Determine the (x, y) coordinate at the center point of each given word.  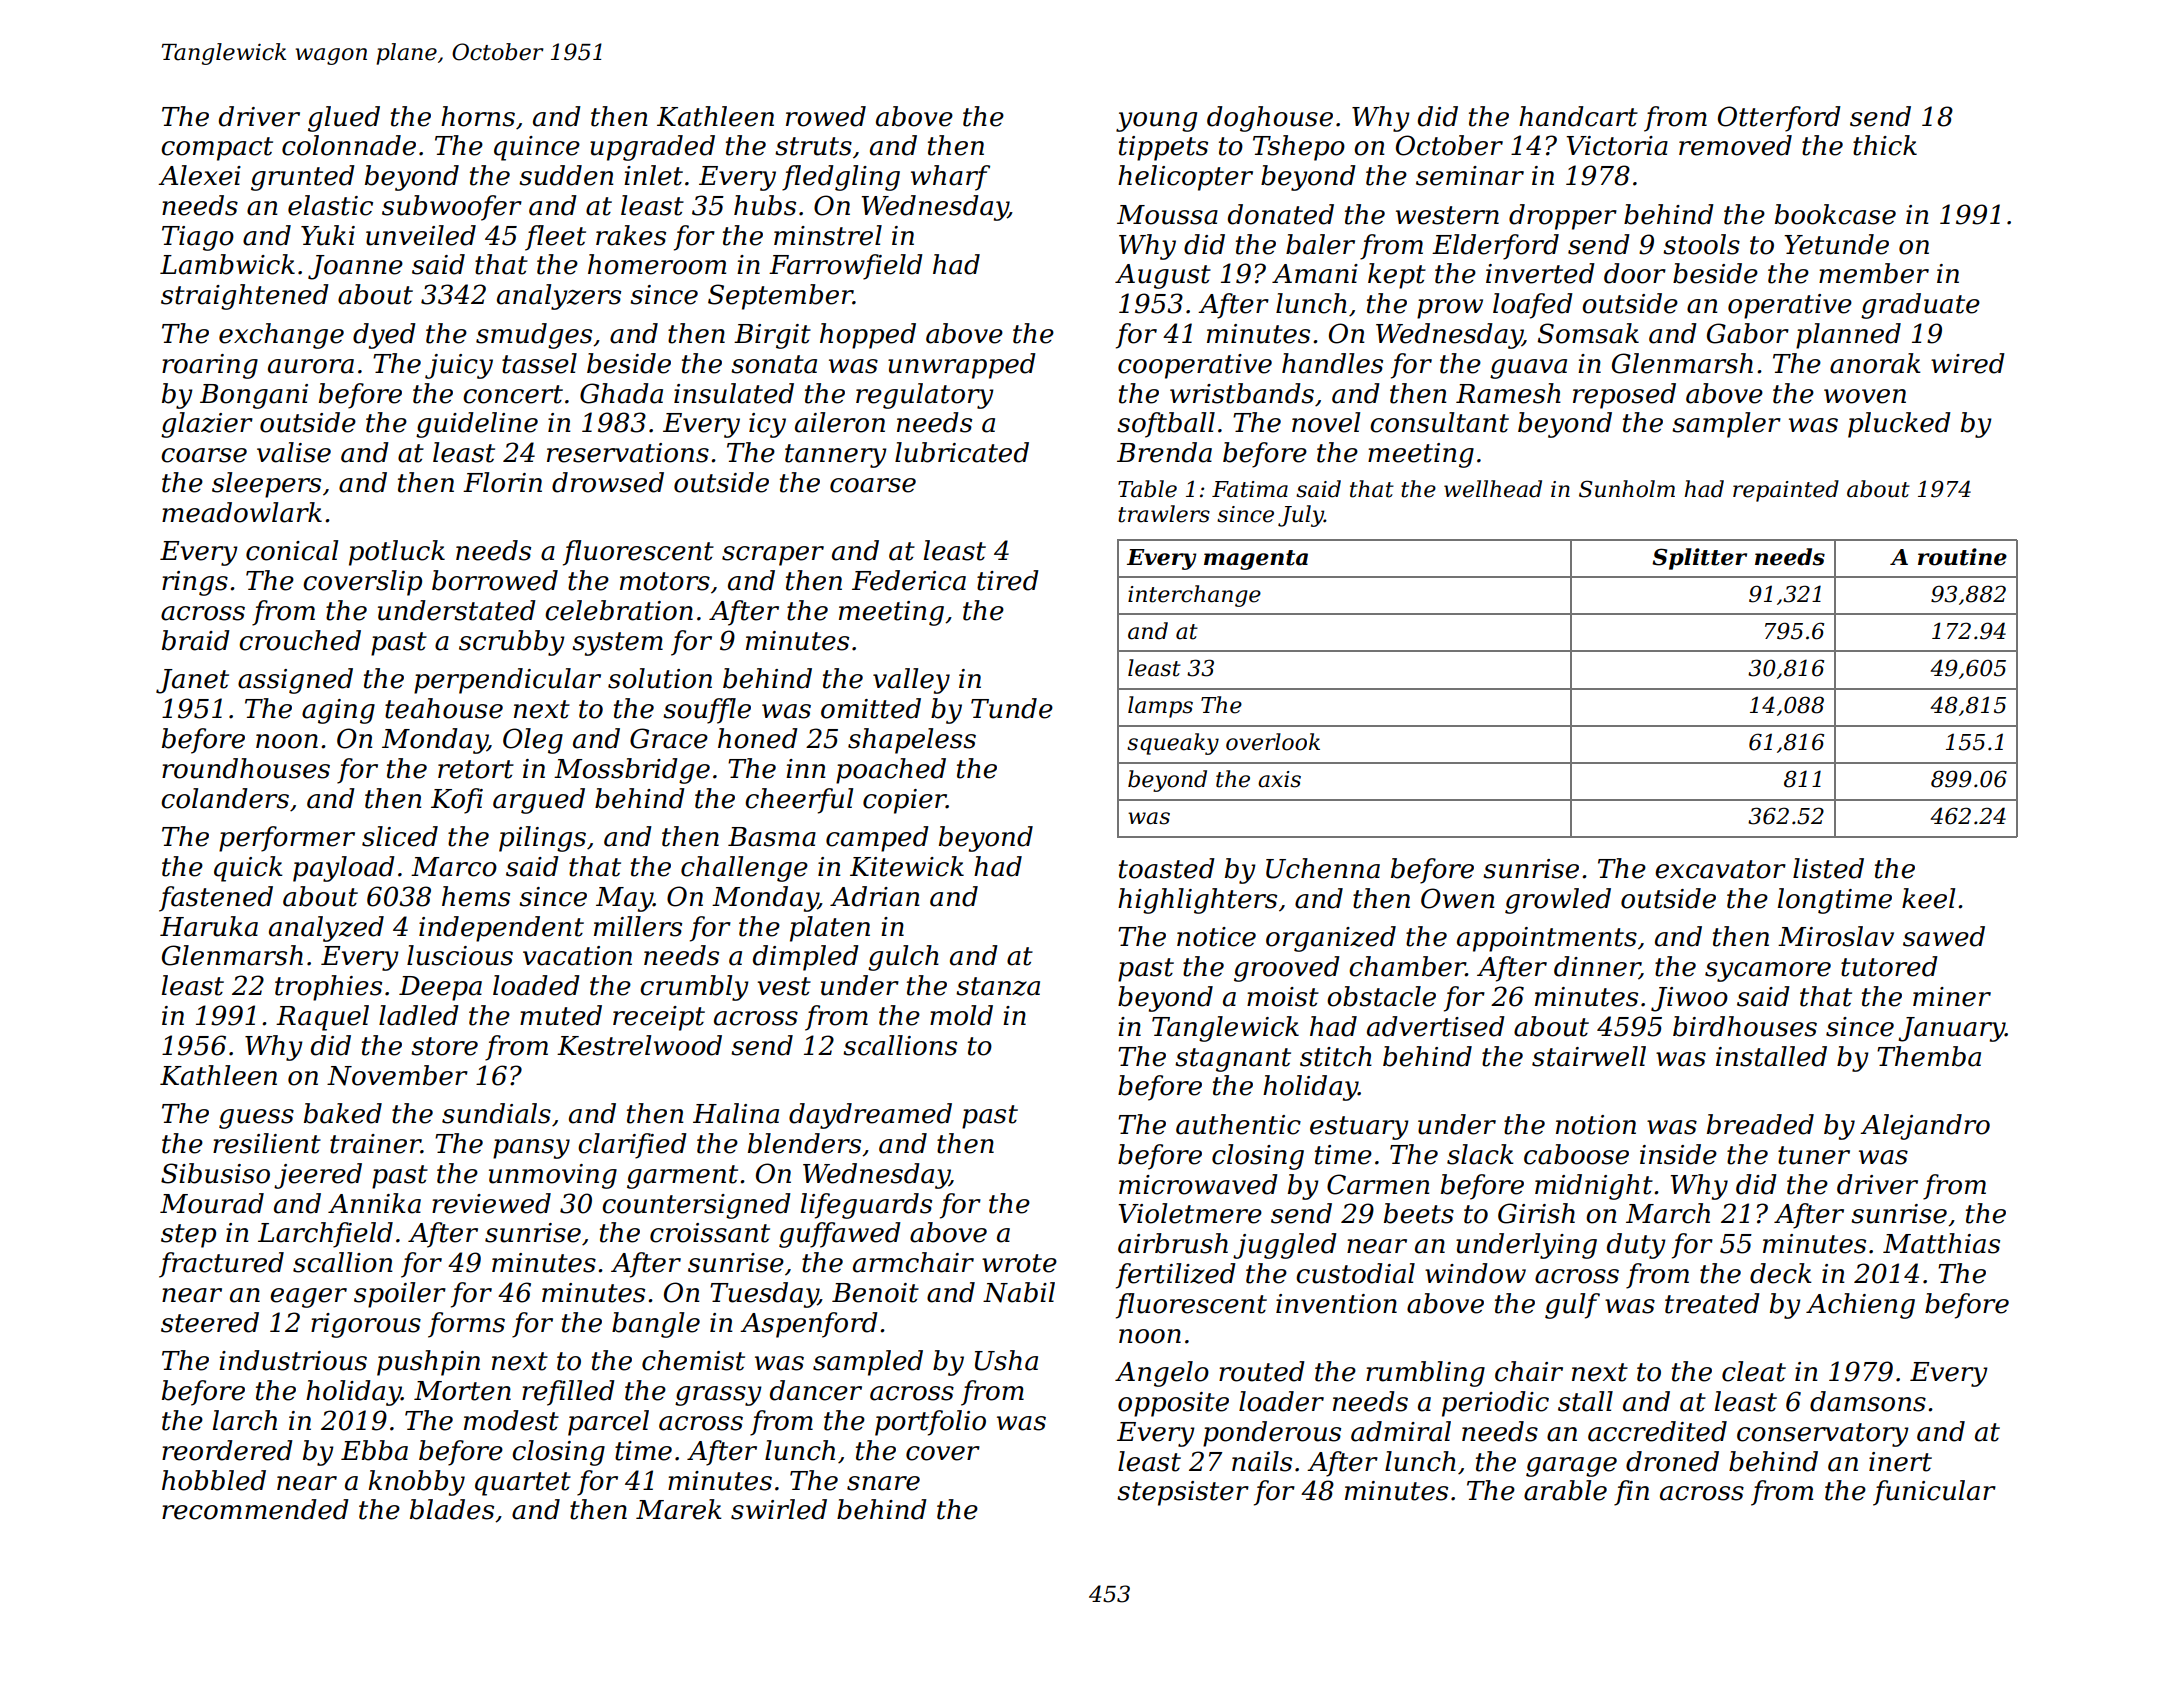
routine (1962, 557)
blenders (804, 1143)
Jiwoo (1689, 999)
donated (1281, 214)
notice (1216, 937)
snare (883, 1483)
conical (292, 550)
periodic (1495, 1404)
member (1874, 273)
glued (344, 119)
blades (452, 1509)
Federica (909, 580)
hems (476, 896)
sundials (496, 1113)
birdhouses (1745, 1026)
